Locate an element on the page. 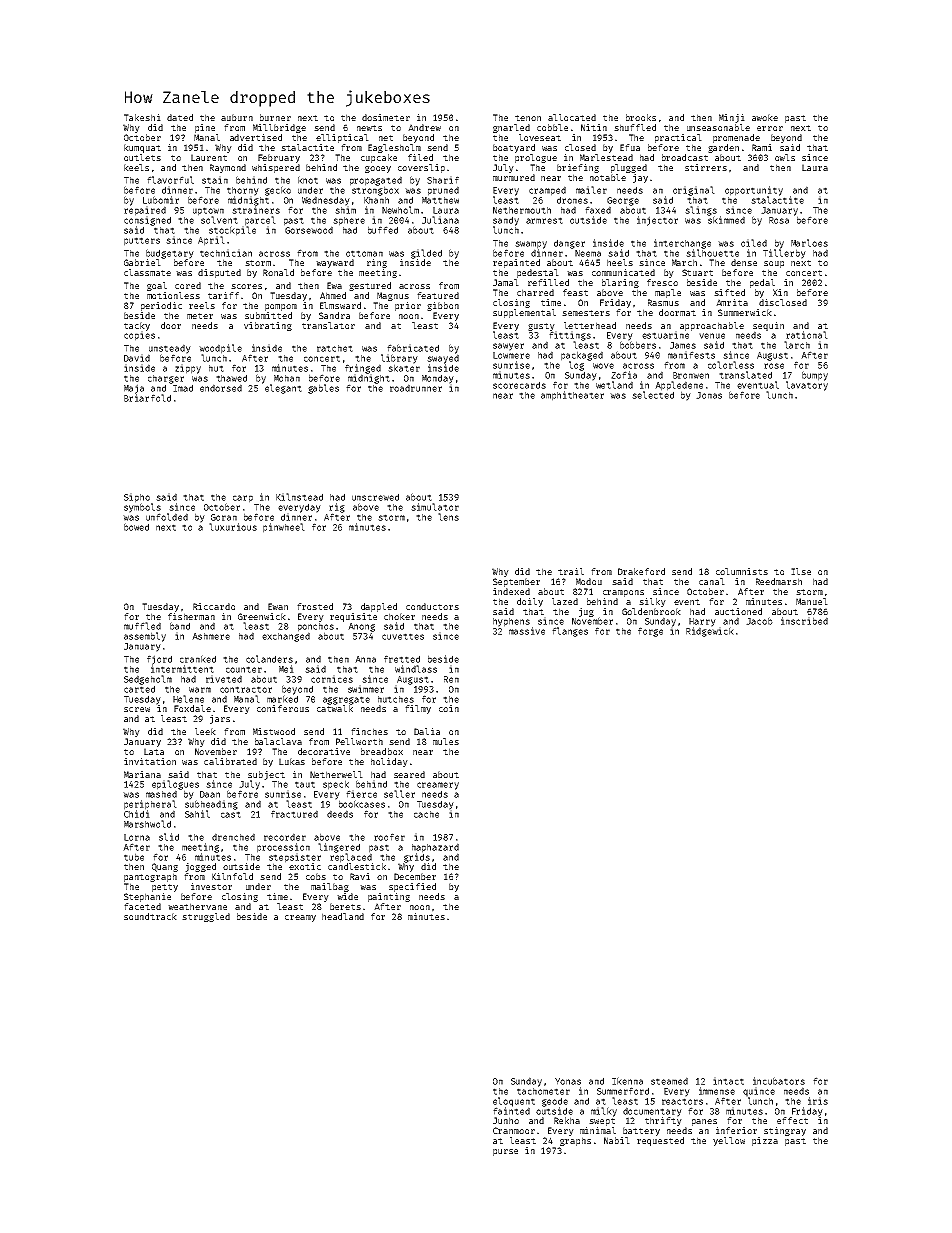  Ilse is located at coordinates (801, 571).
